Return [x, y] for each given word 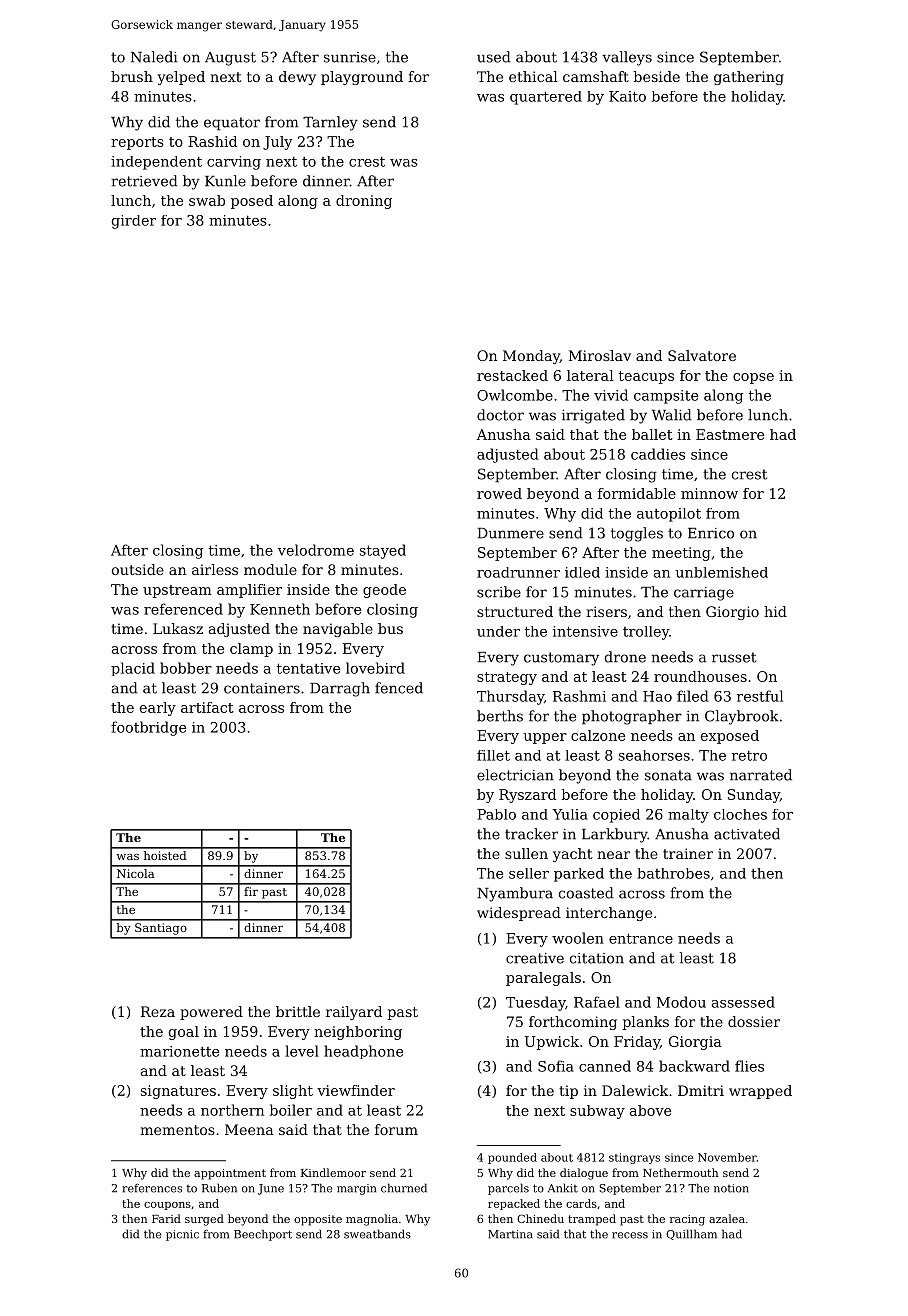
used [494, 57]
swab [207, 200]
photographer [632, 717]
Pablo [496, 814]
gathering [749, 78]
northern [232, 1110]
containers [262, 688]
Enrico [711, 533]
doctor [500, 415]
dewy [297, 78]
